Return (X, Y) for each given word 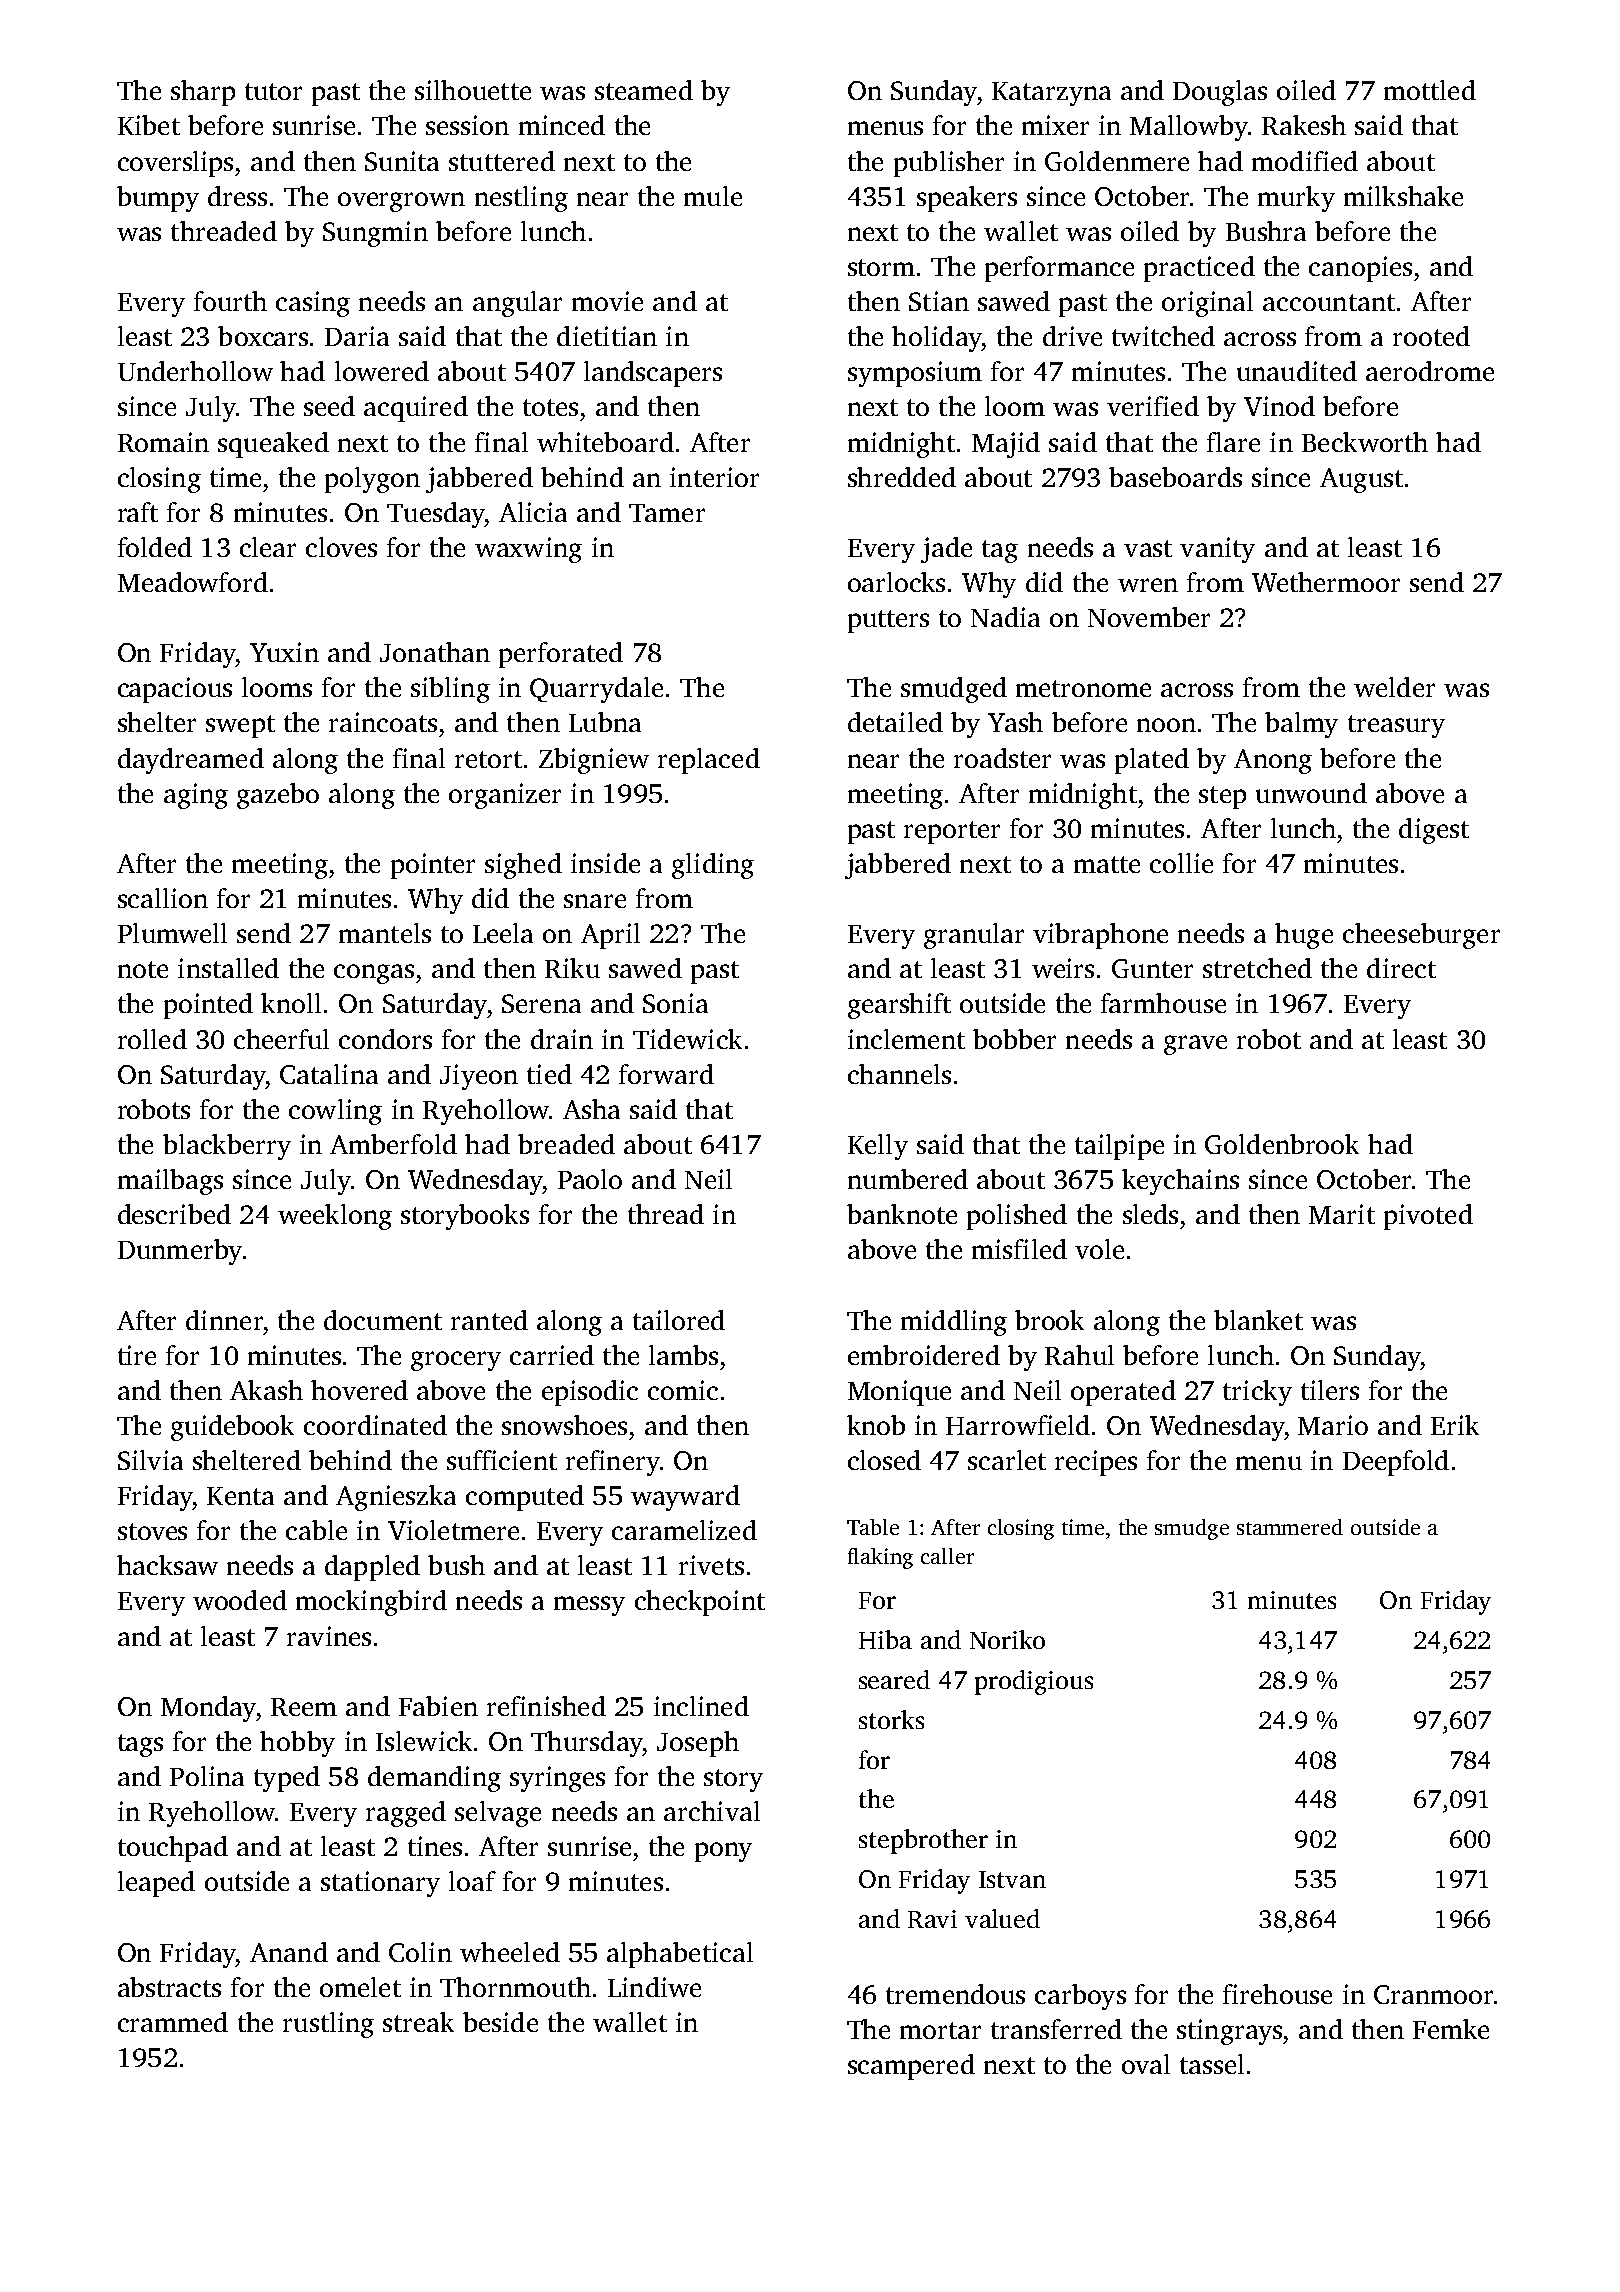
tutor (273, 91)
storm (881, 267)
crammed (173, 2022)
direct (1401, 968)
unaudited (1297, 371)
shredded (902, 477)
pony (723, 1852)
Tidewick (687, 1039)
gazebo (278, 796)
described (174, 1214)
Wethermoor (1326, 582)
